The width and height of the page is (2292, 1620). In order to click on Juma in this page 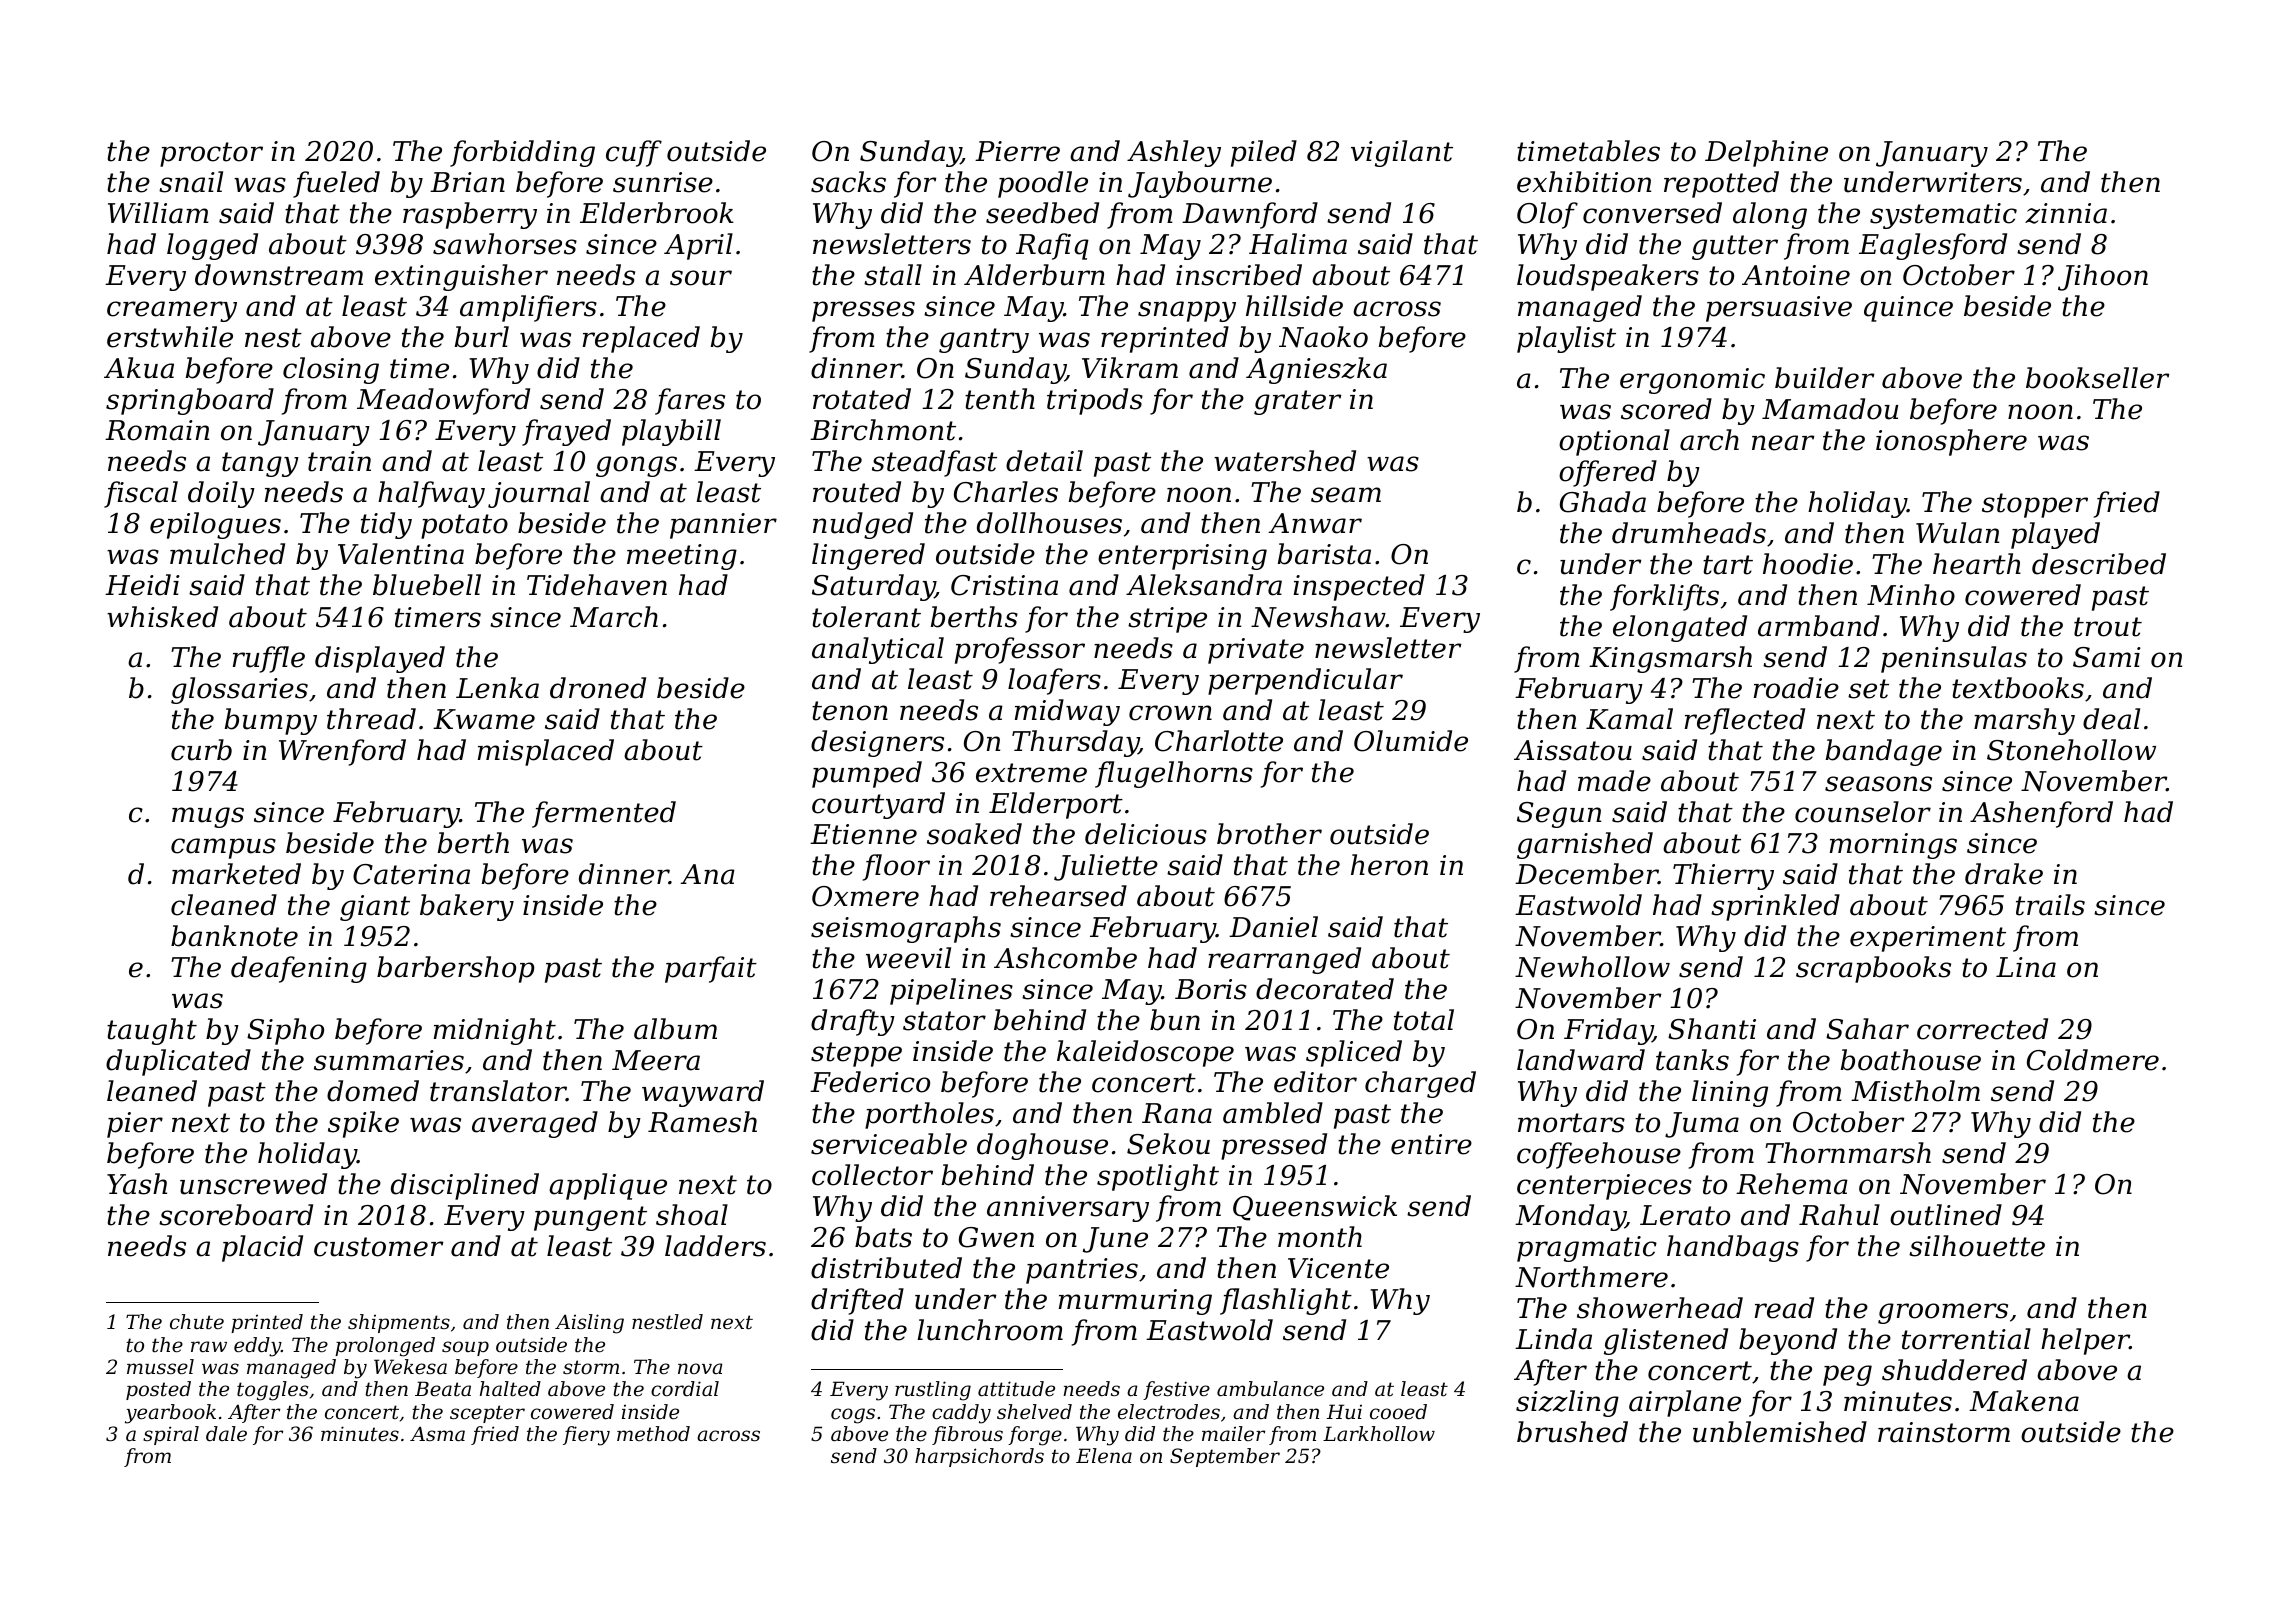, I will do `click(1702, 1125)`.
